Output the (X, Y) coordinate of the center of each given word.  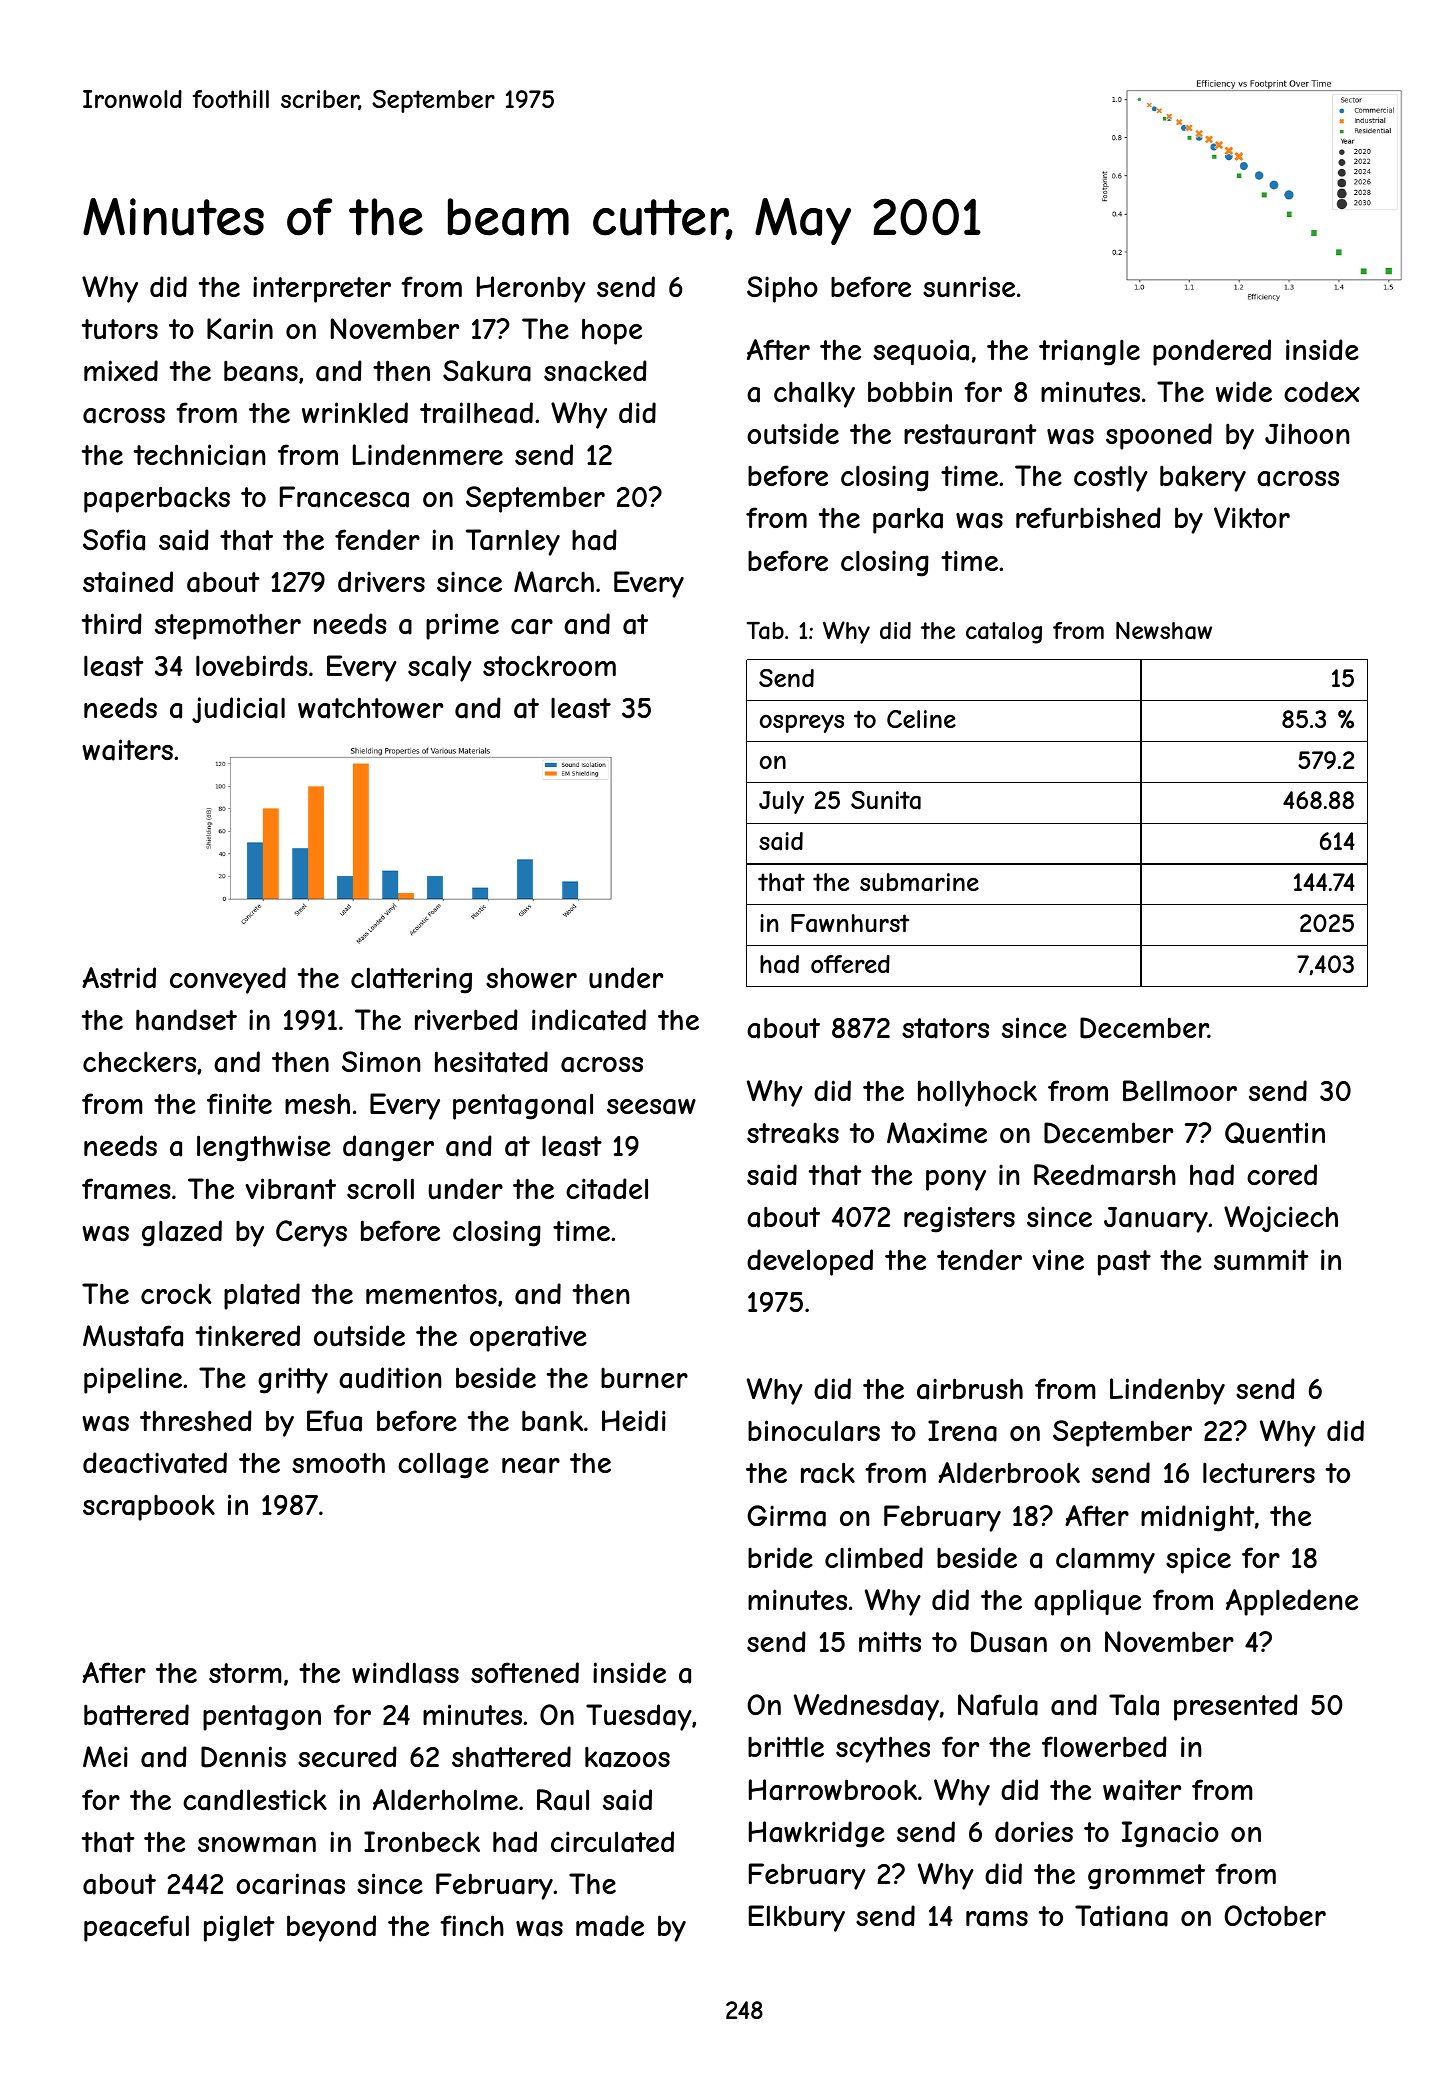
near (531, 1466)
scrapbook (149, 1507)
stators (945, 1028)
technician (199, 455)
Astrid (119, 977)
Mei (105, 1756)
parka (908, 520)
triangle (1089, 352)
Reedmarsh (1105, 1175)
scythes (883, 1749)
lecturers (1259, 1472)
